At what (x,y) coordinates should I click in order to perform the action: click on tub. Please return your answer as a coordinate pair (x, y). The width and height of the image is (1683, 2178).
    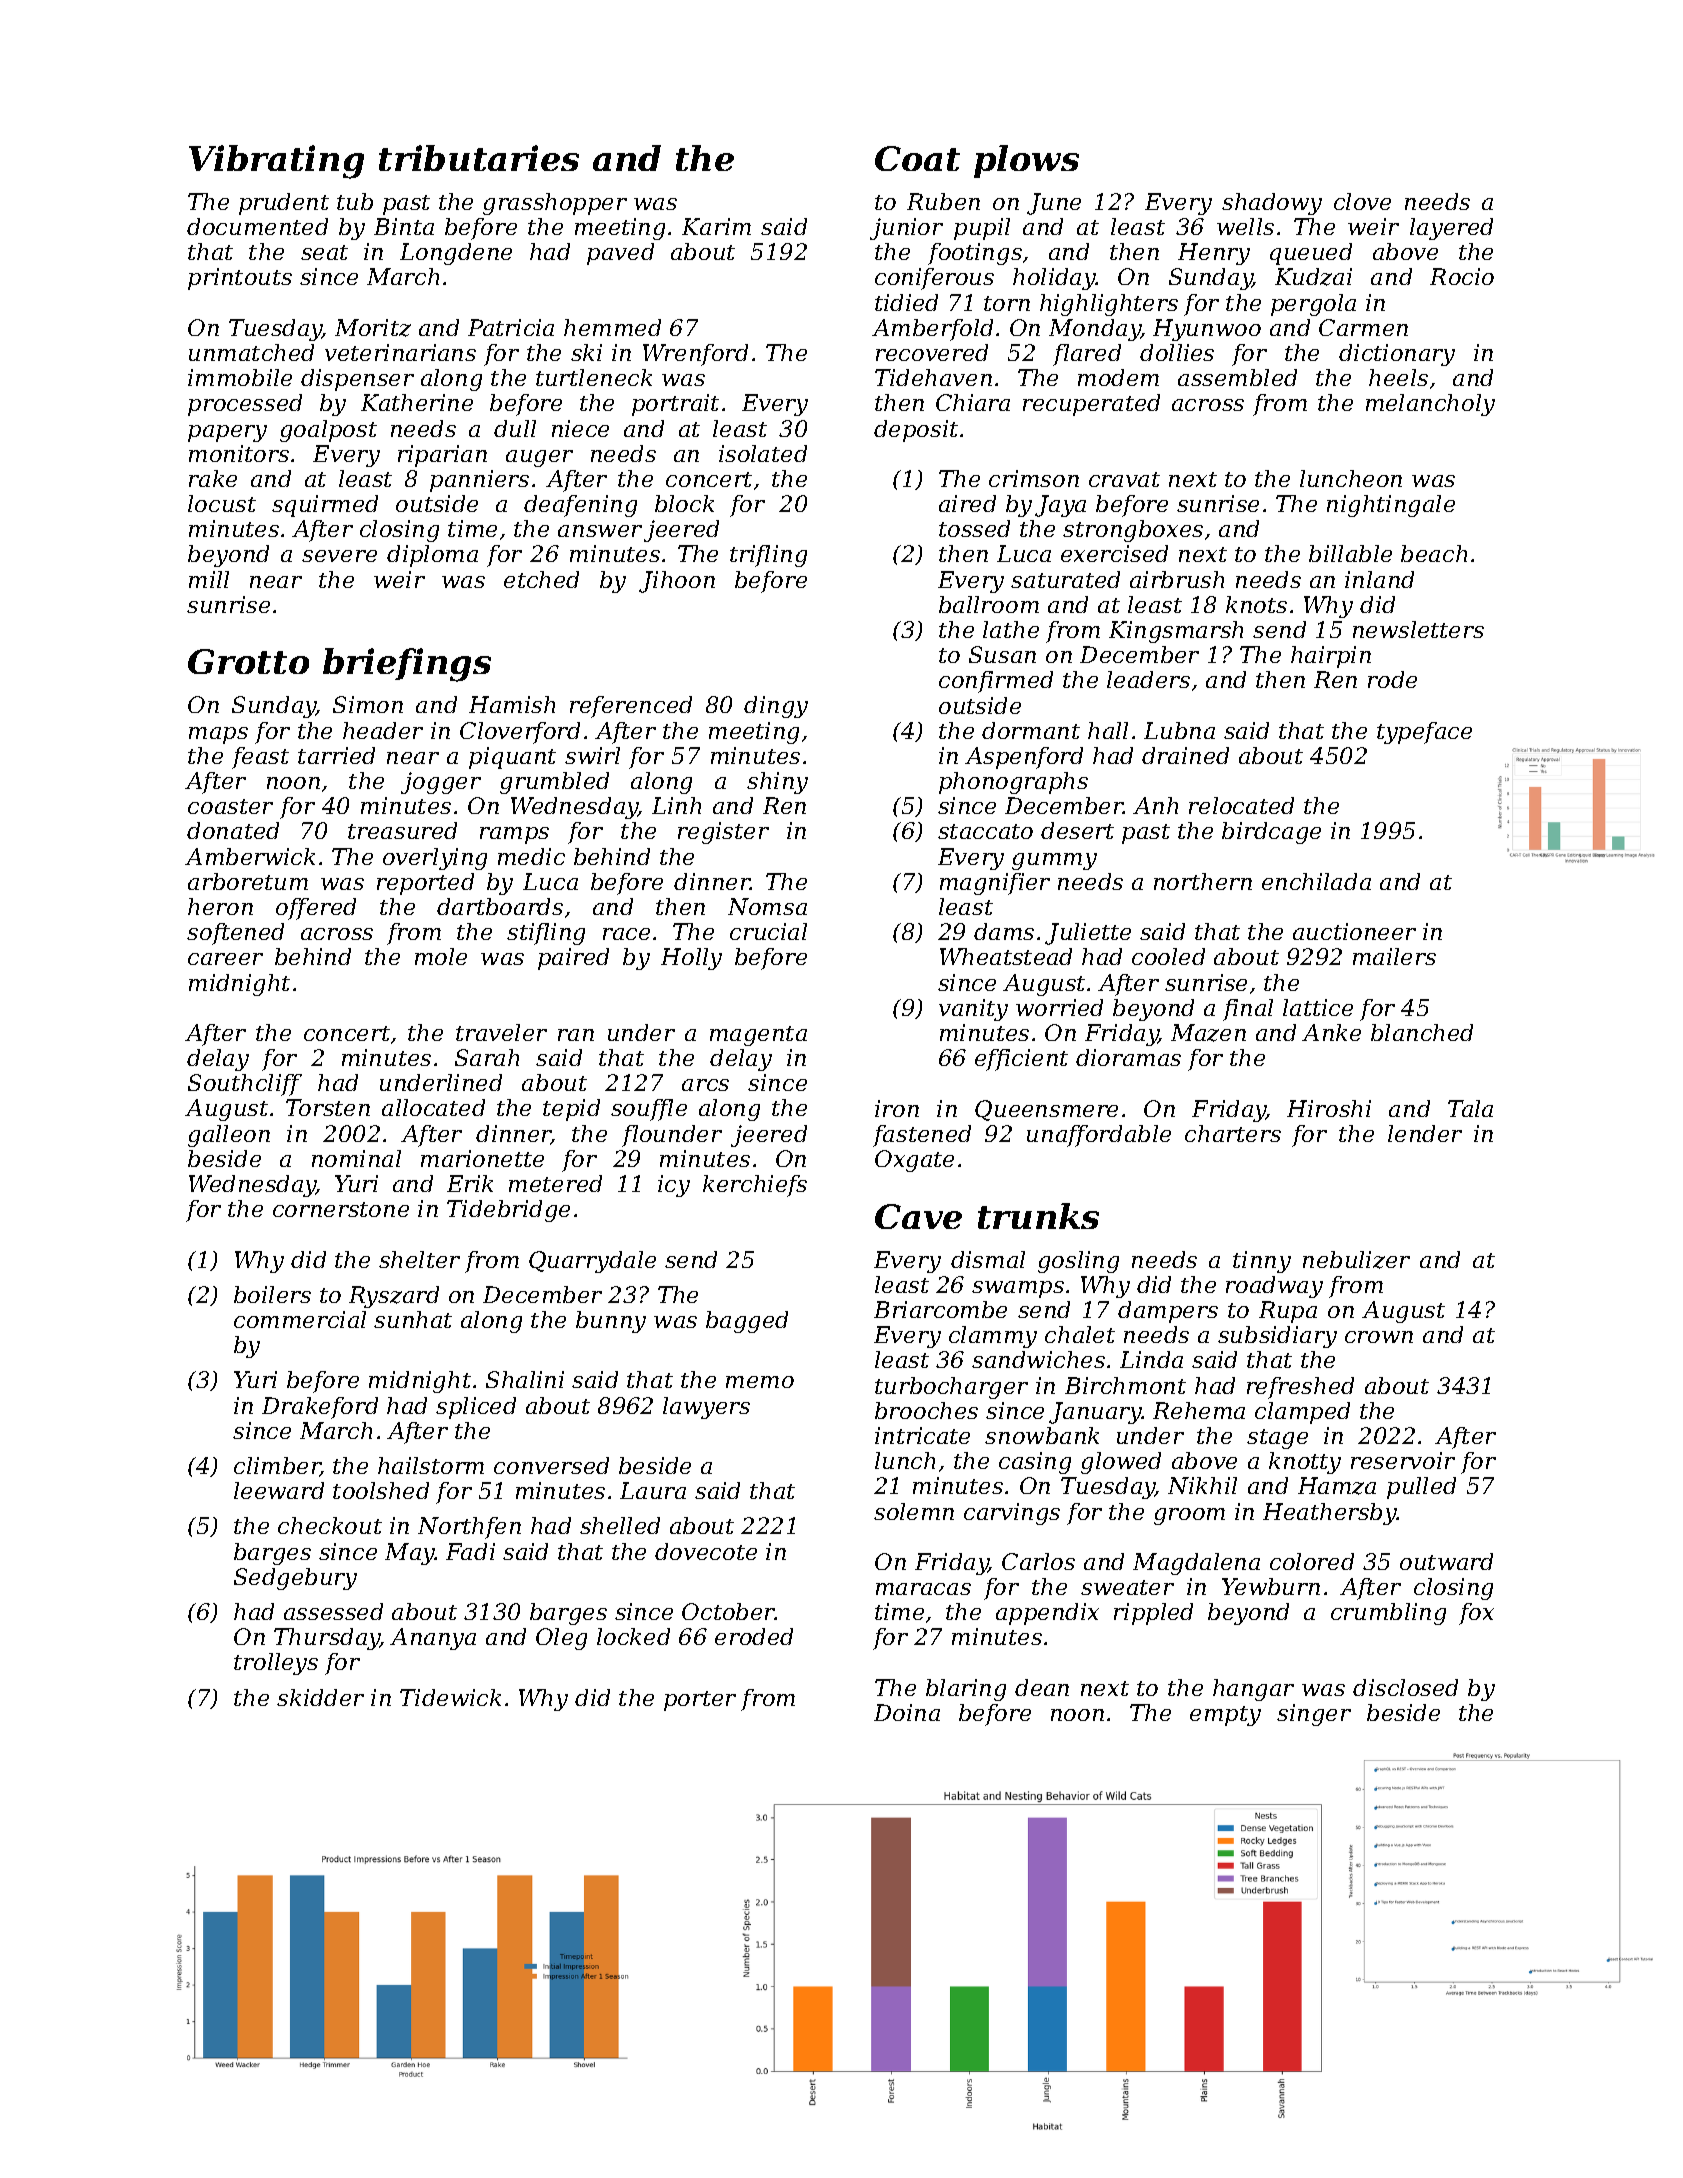
    Looking at the image, I should click on (355, 201).
